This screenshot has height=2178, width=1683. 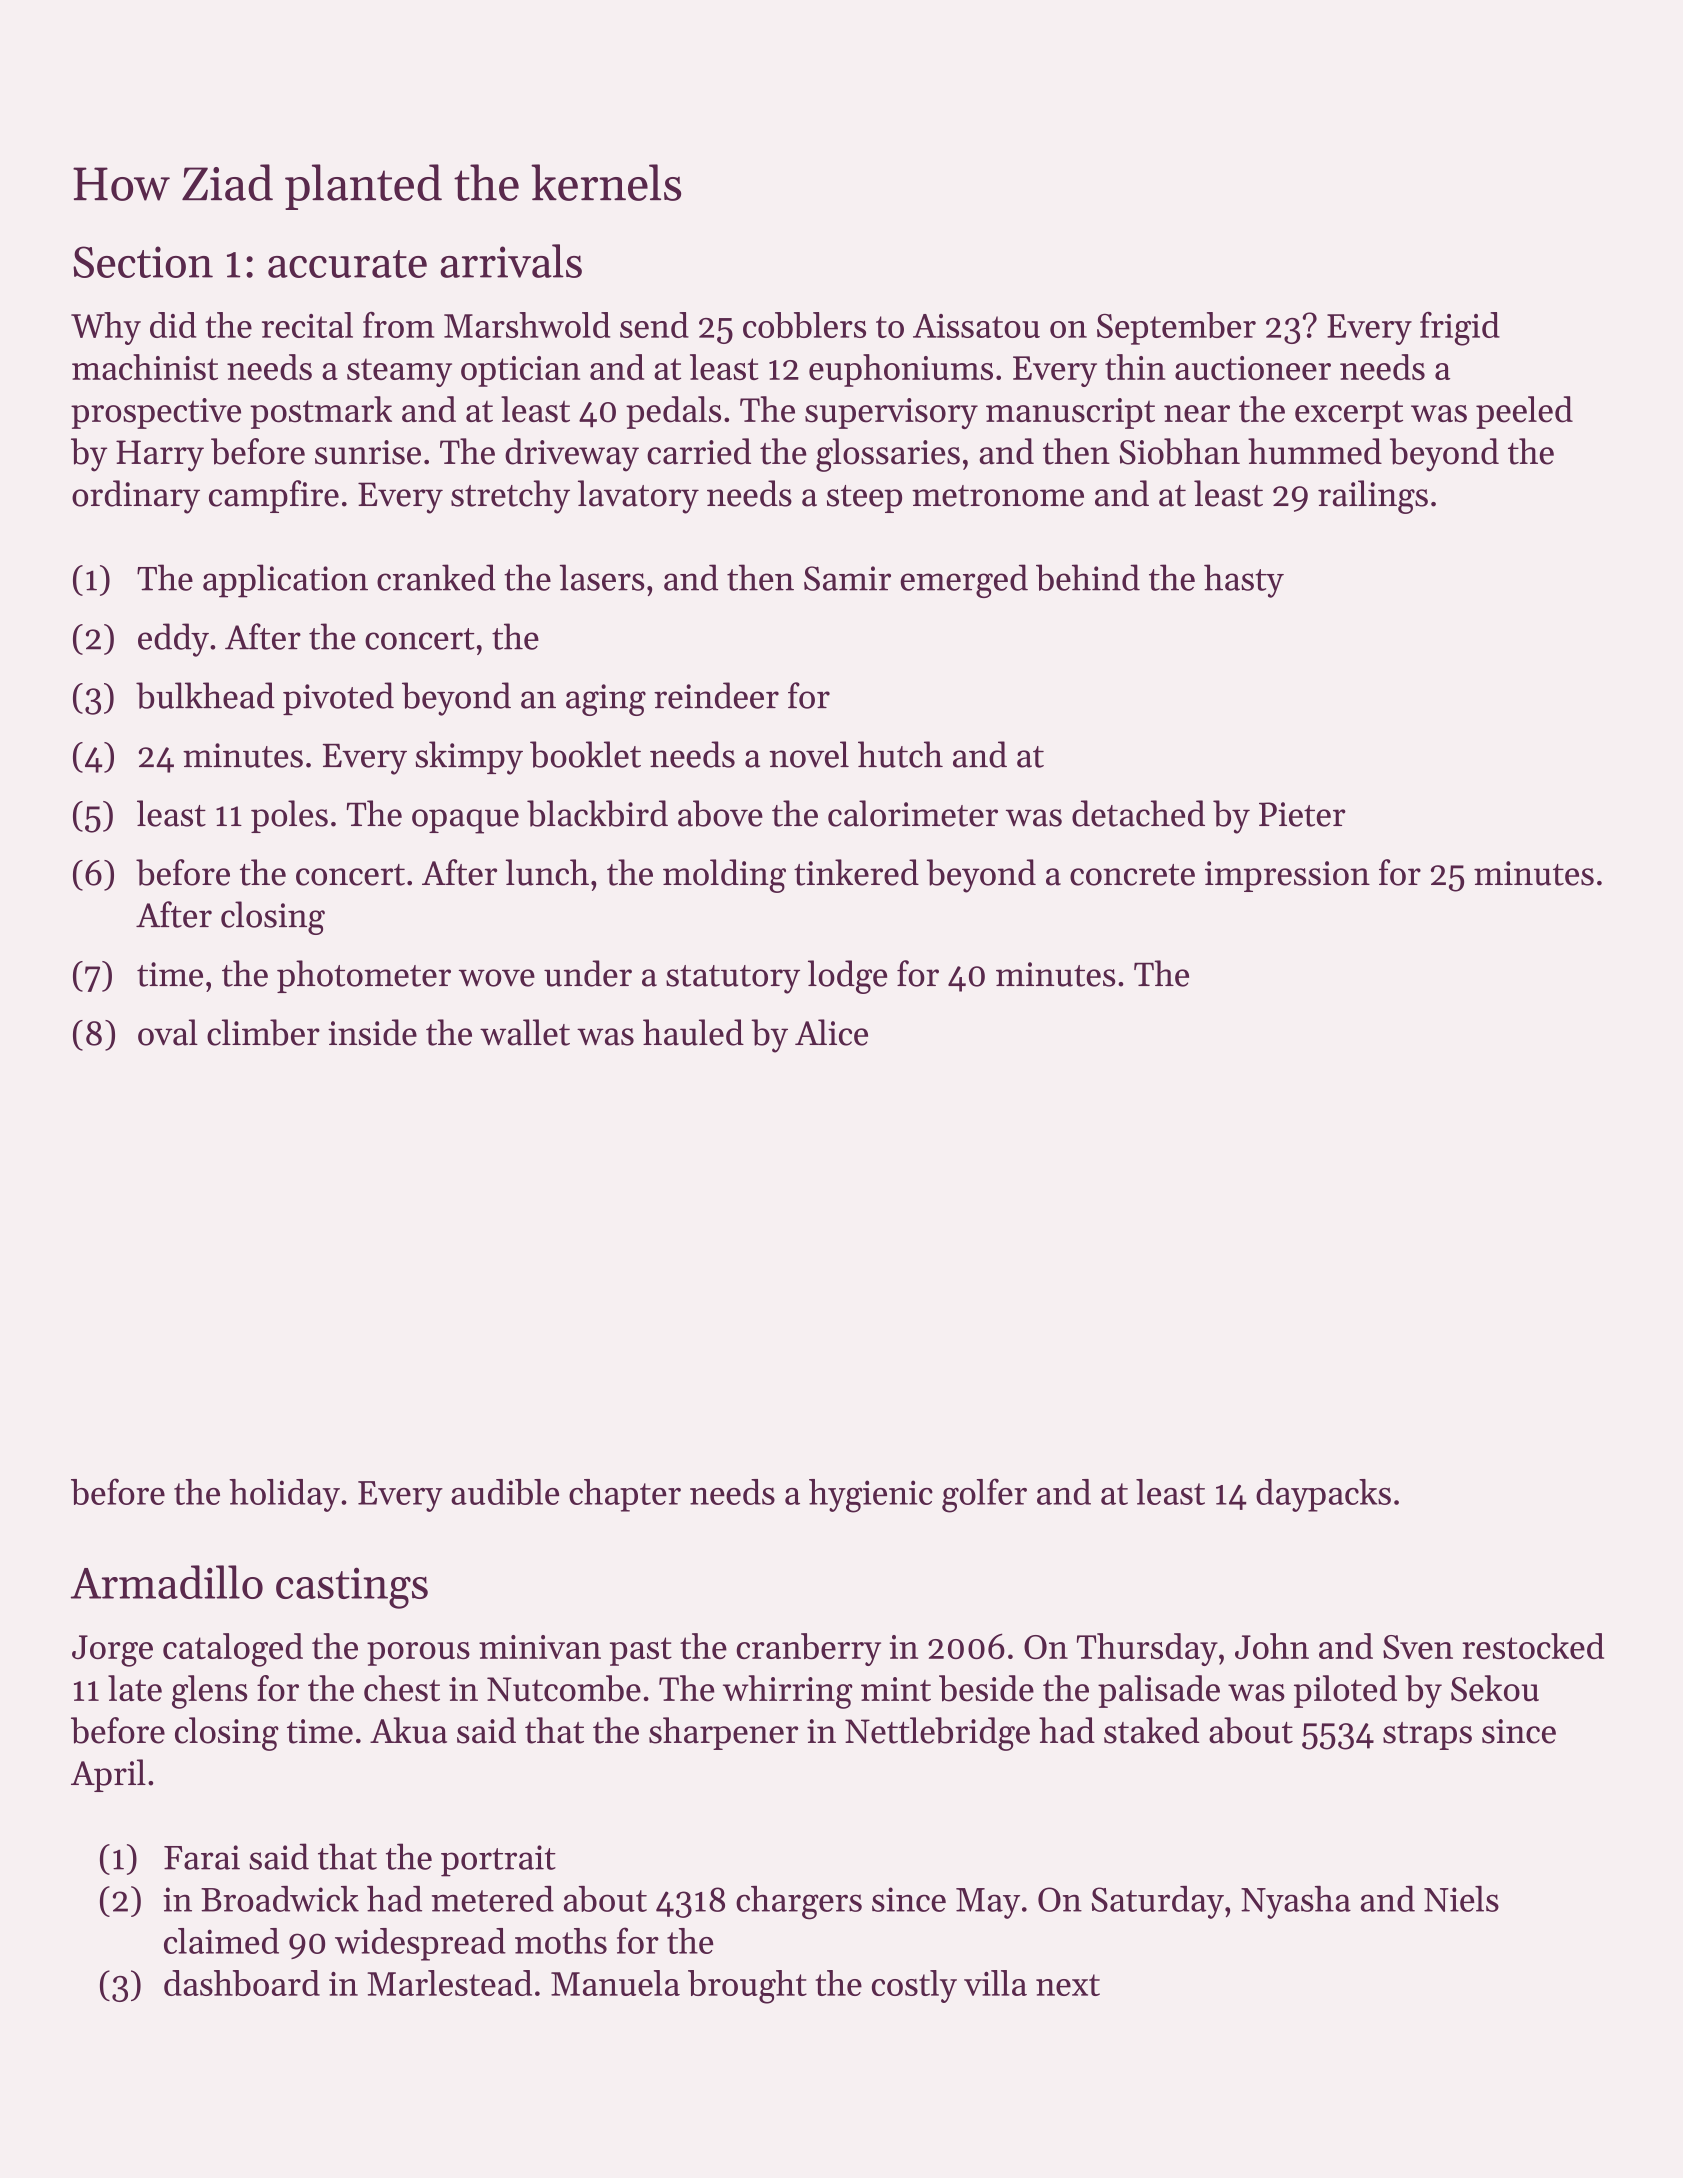 I want to click on emerged, so click(x=964, y=581).
